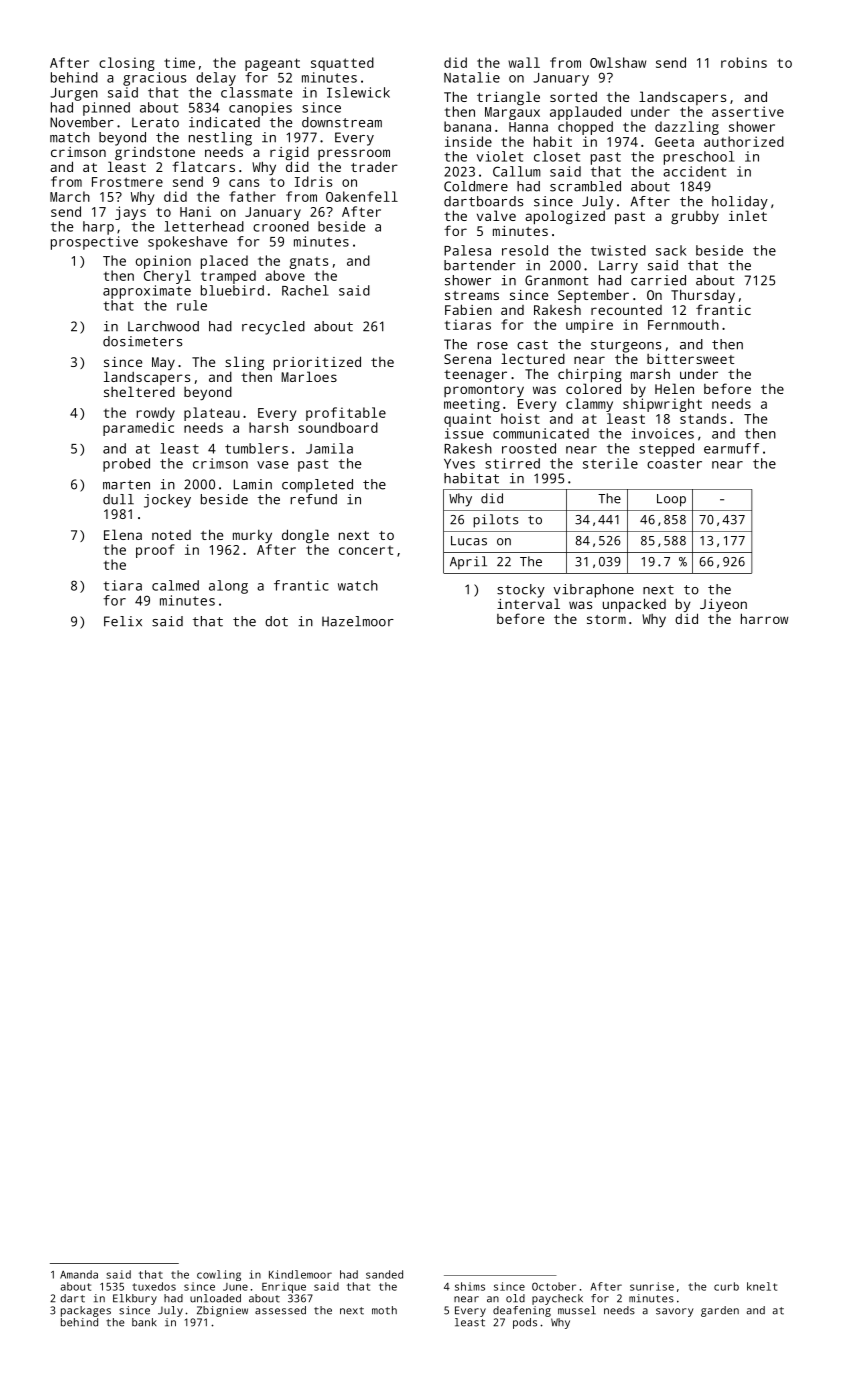  I want to click on curb, so click(726, 1286).
